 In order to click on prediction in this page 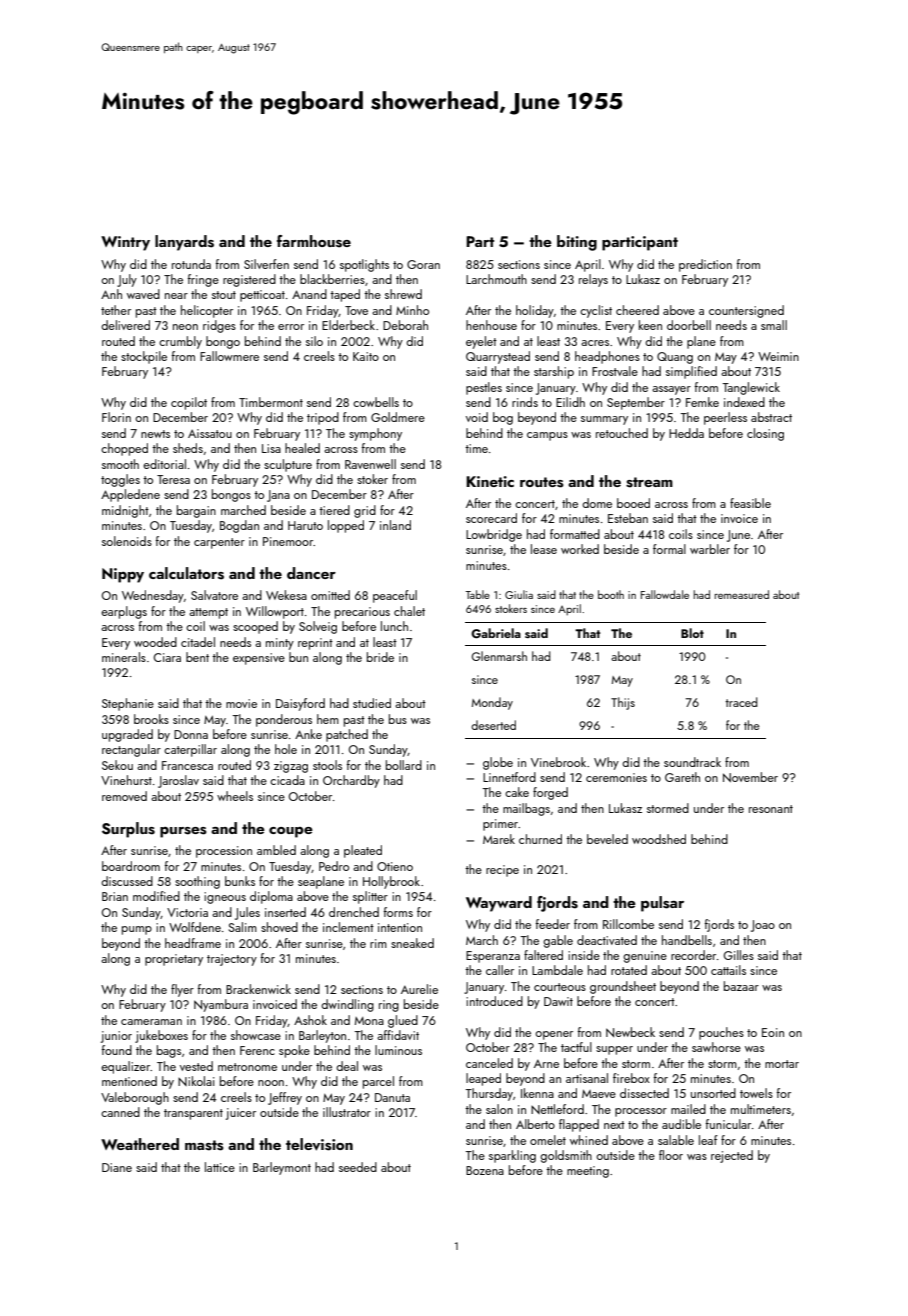, I will do `click(705, 265)`.
